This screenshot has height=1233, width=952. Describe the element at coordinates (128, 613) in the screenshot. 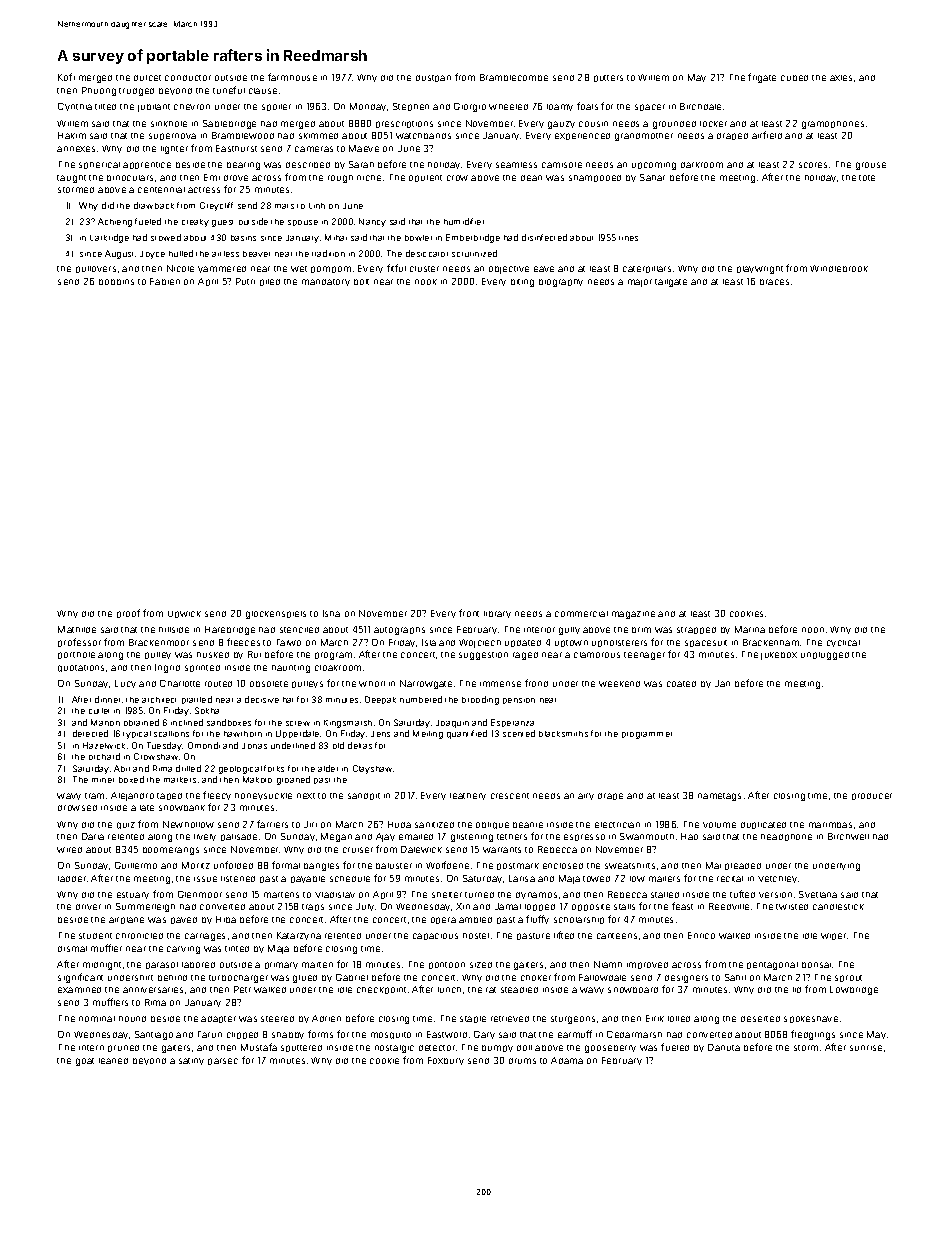

I see `proof` at that location.
